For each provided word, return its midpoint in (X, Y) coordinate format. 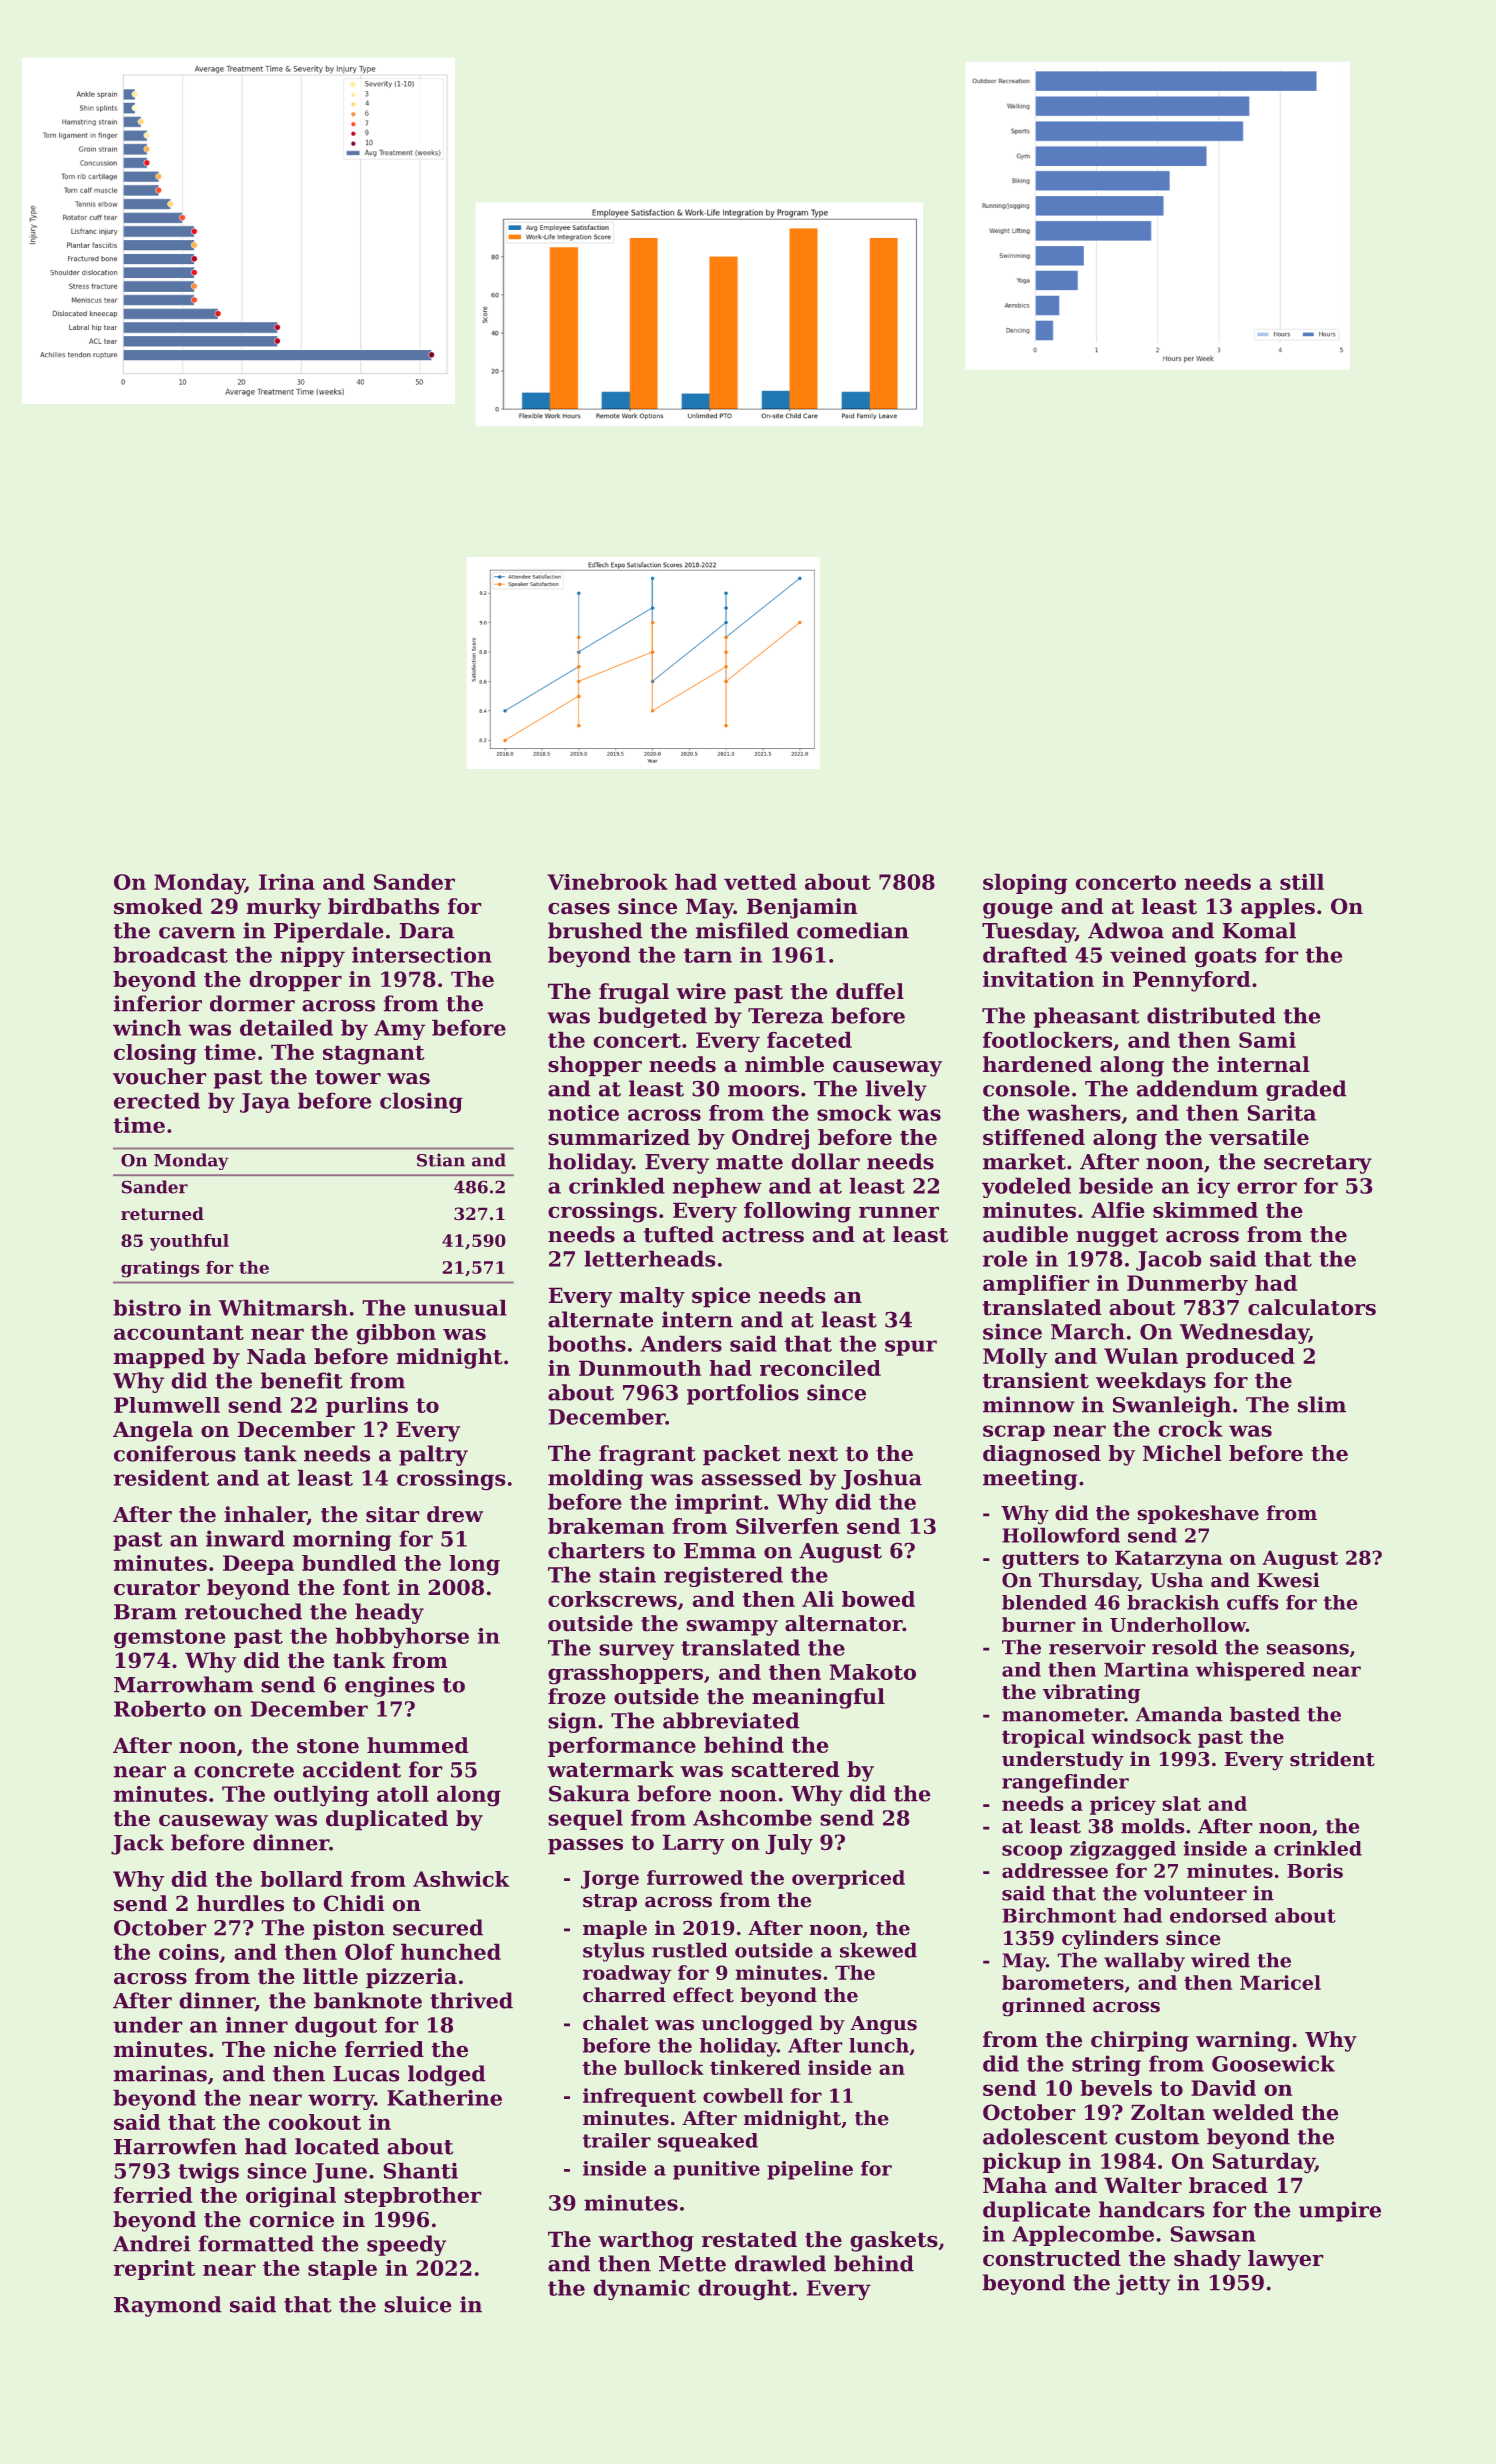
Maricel (1280, 1982)
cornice (291, 2219)
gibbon (396, 1334)
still (1302, 881)
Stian (441, 1160)
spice (721, 1297)
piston (349, 1929)
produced (1240, 1358)
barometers (1063, 1982)
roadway (627, 1974)
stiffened (1034, 1137)
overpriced (848, 1879)
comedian (853, 930)
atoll (403, 1793)
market (1024, 1161)
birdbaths (383, 906)
